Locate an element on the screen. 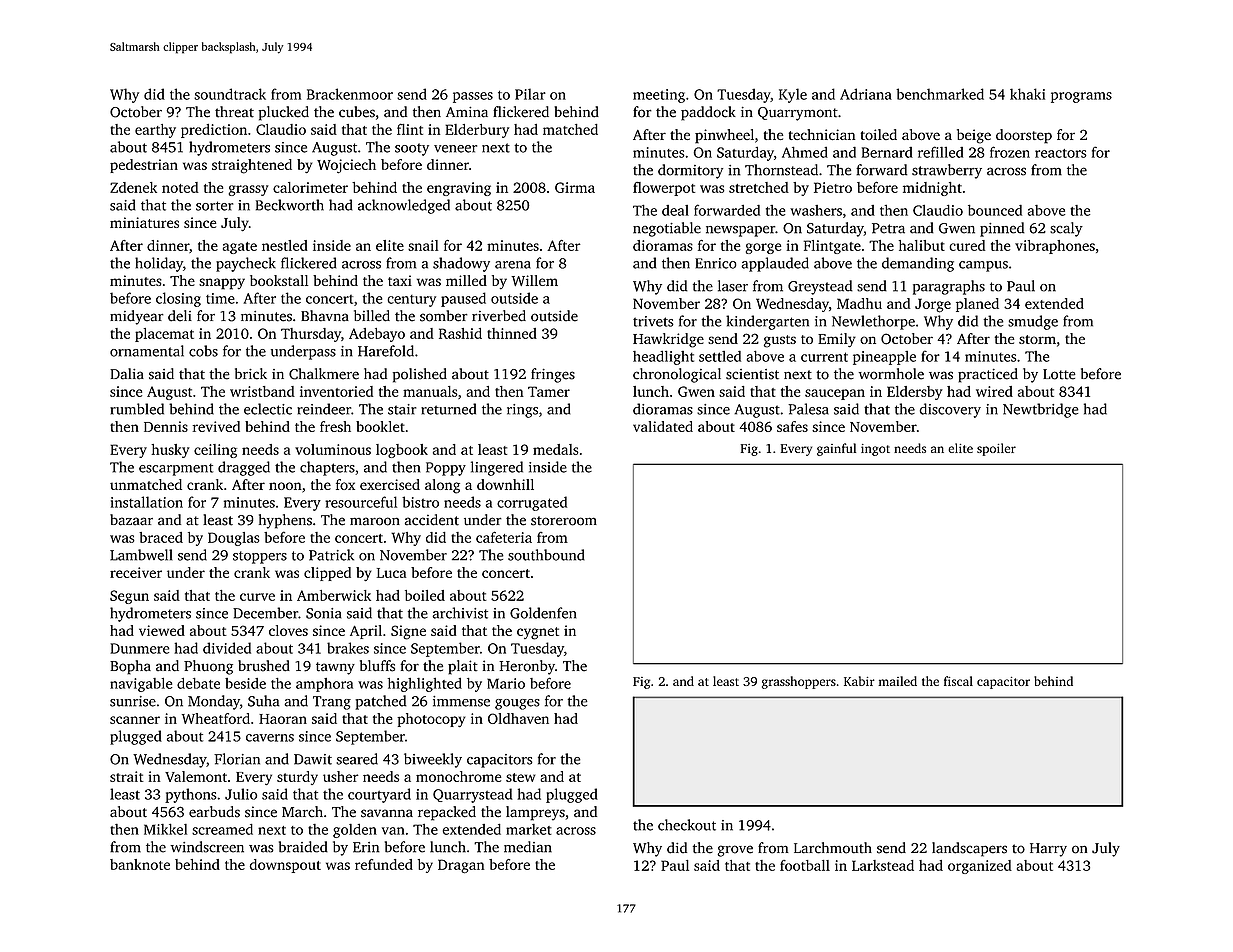 The image size is (1233, 952). doorstep is located at coordinates (1024, 136).
